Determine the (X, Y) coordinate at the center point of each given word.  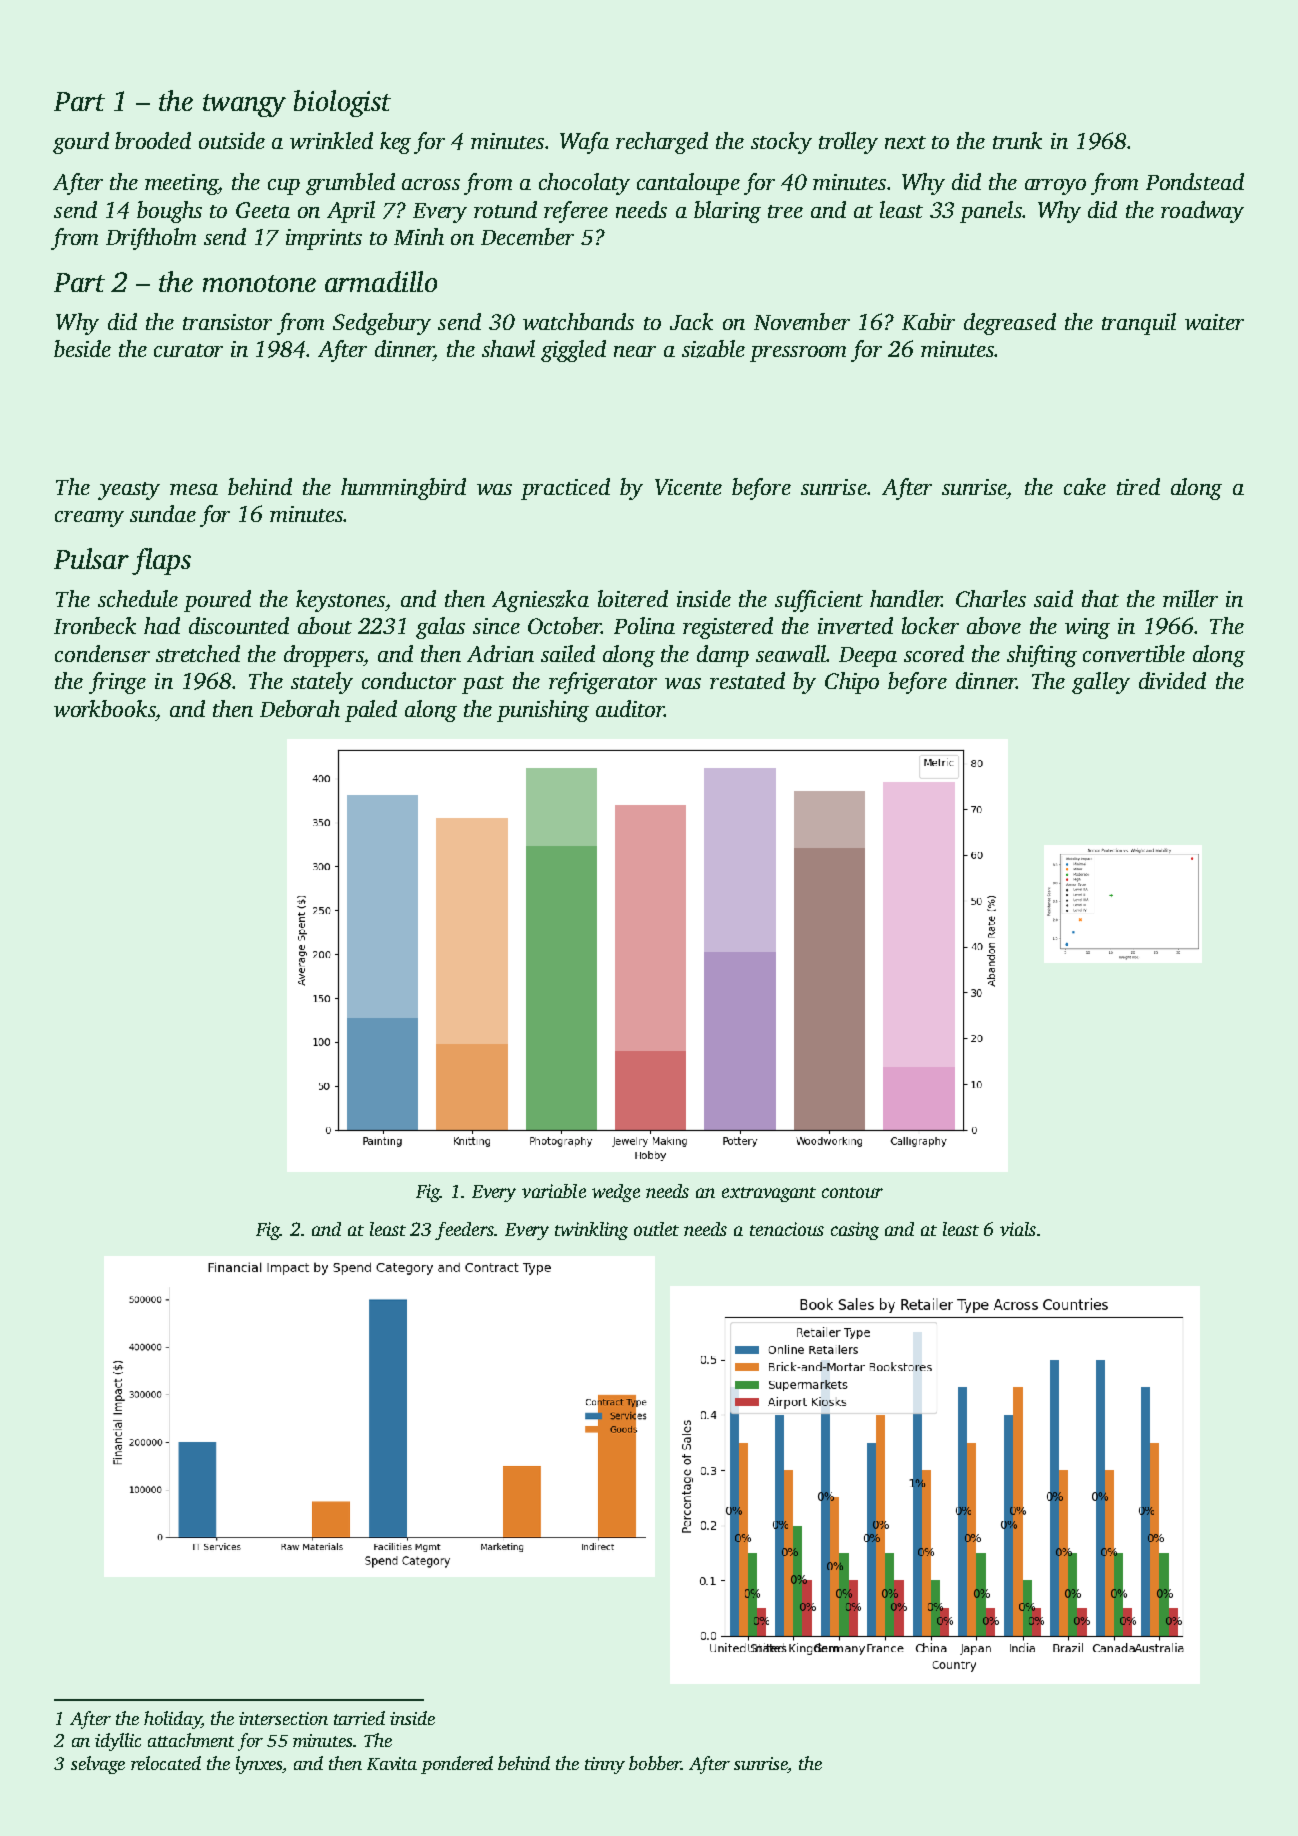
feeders (464, 1231)
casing (855, 1231)
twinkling (591, 1231)
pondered (457, 1765)
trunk (1017, 140)
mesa (194, 489)
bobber (655, 1763)
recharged (662, 143)
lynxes (259, 1765)
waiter (1214, 322)
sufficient (819, 601)
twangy (244, 105)
